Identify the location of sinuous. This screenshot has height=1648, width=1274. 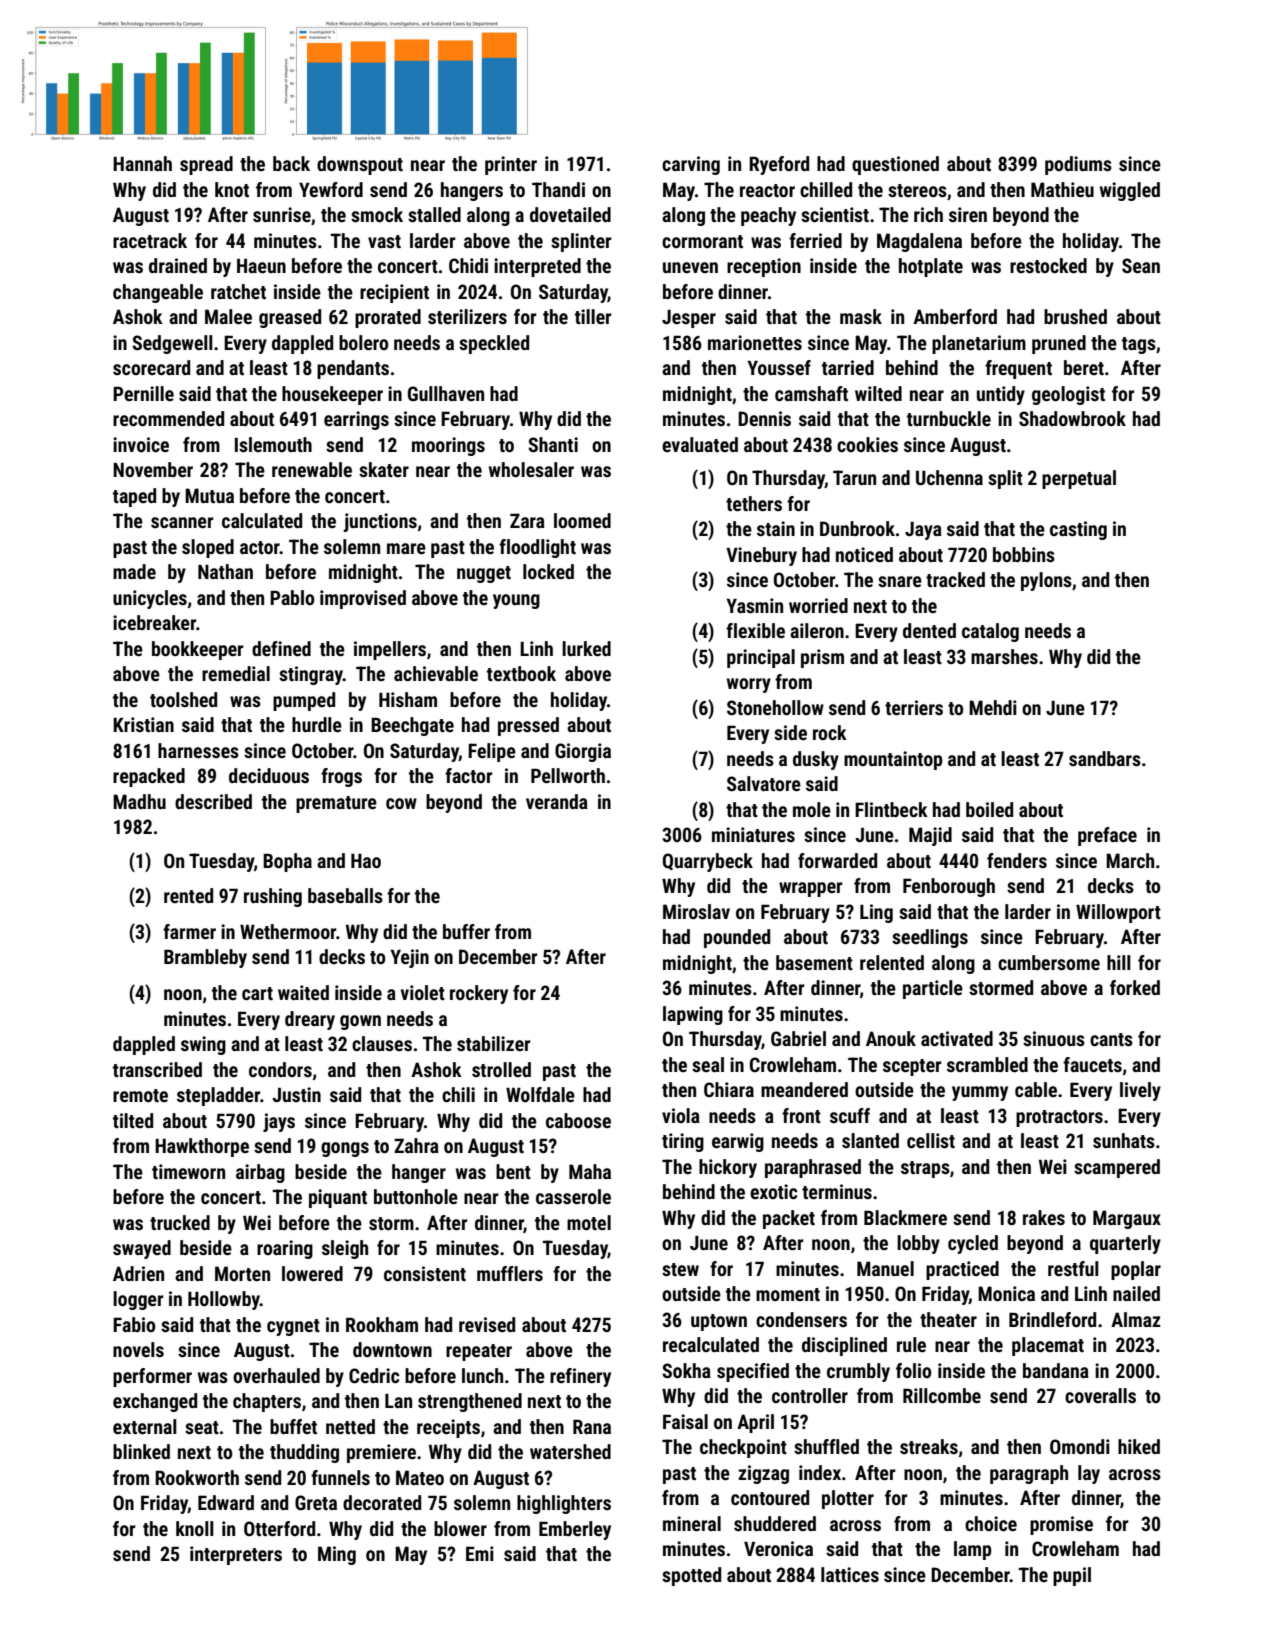
(1054, 1038).
